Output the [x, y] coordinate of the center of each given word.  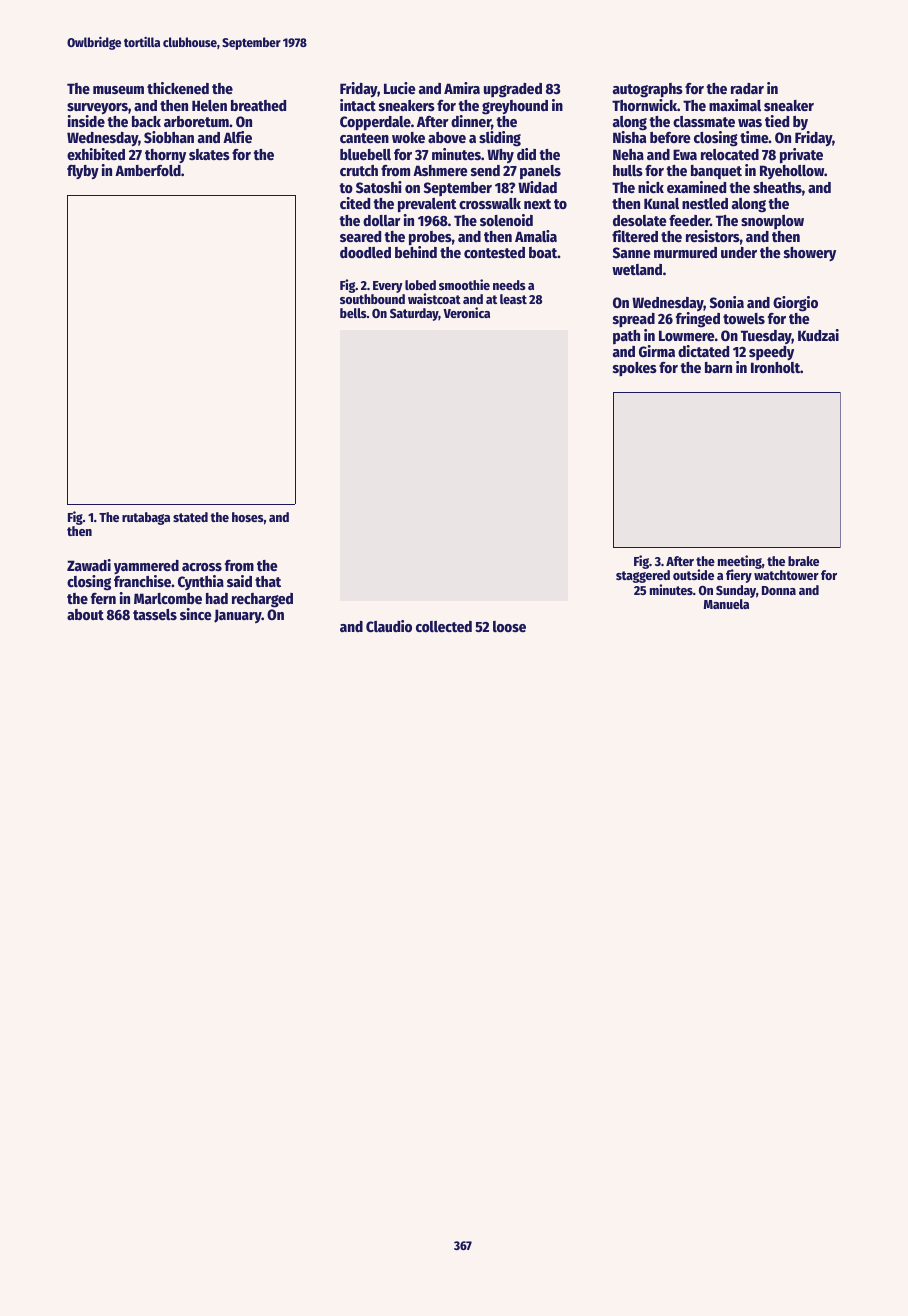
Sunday [736, 591]
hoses [248, 517]
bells [353, 313]
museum [118, 90]
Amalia [536, 236]
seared [360, 236]
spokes [635, 369]
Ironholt [775, 367]
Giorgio [795, 304]
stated [190, 517]
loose [509, 626]
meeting [740, 562]
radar [747, 88]
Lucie [399, 88]
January [238, 616]
